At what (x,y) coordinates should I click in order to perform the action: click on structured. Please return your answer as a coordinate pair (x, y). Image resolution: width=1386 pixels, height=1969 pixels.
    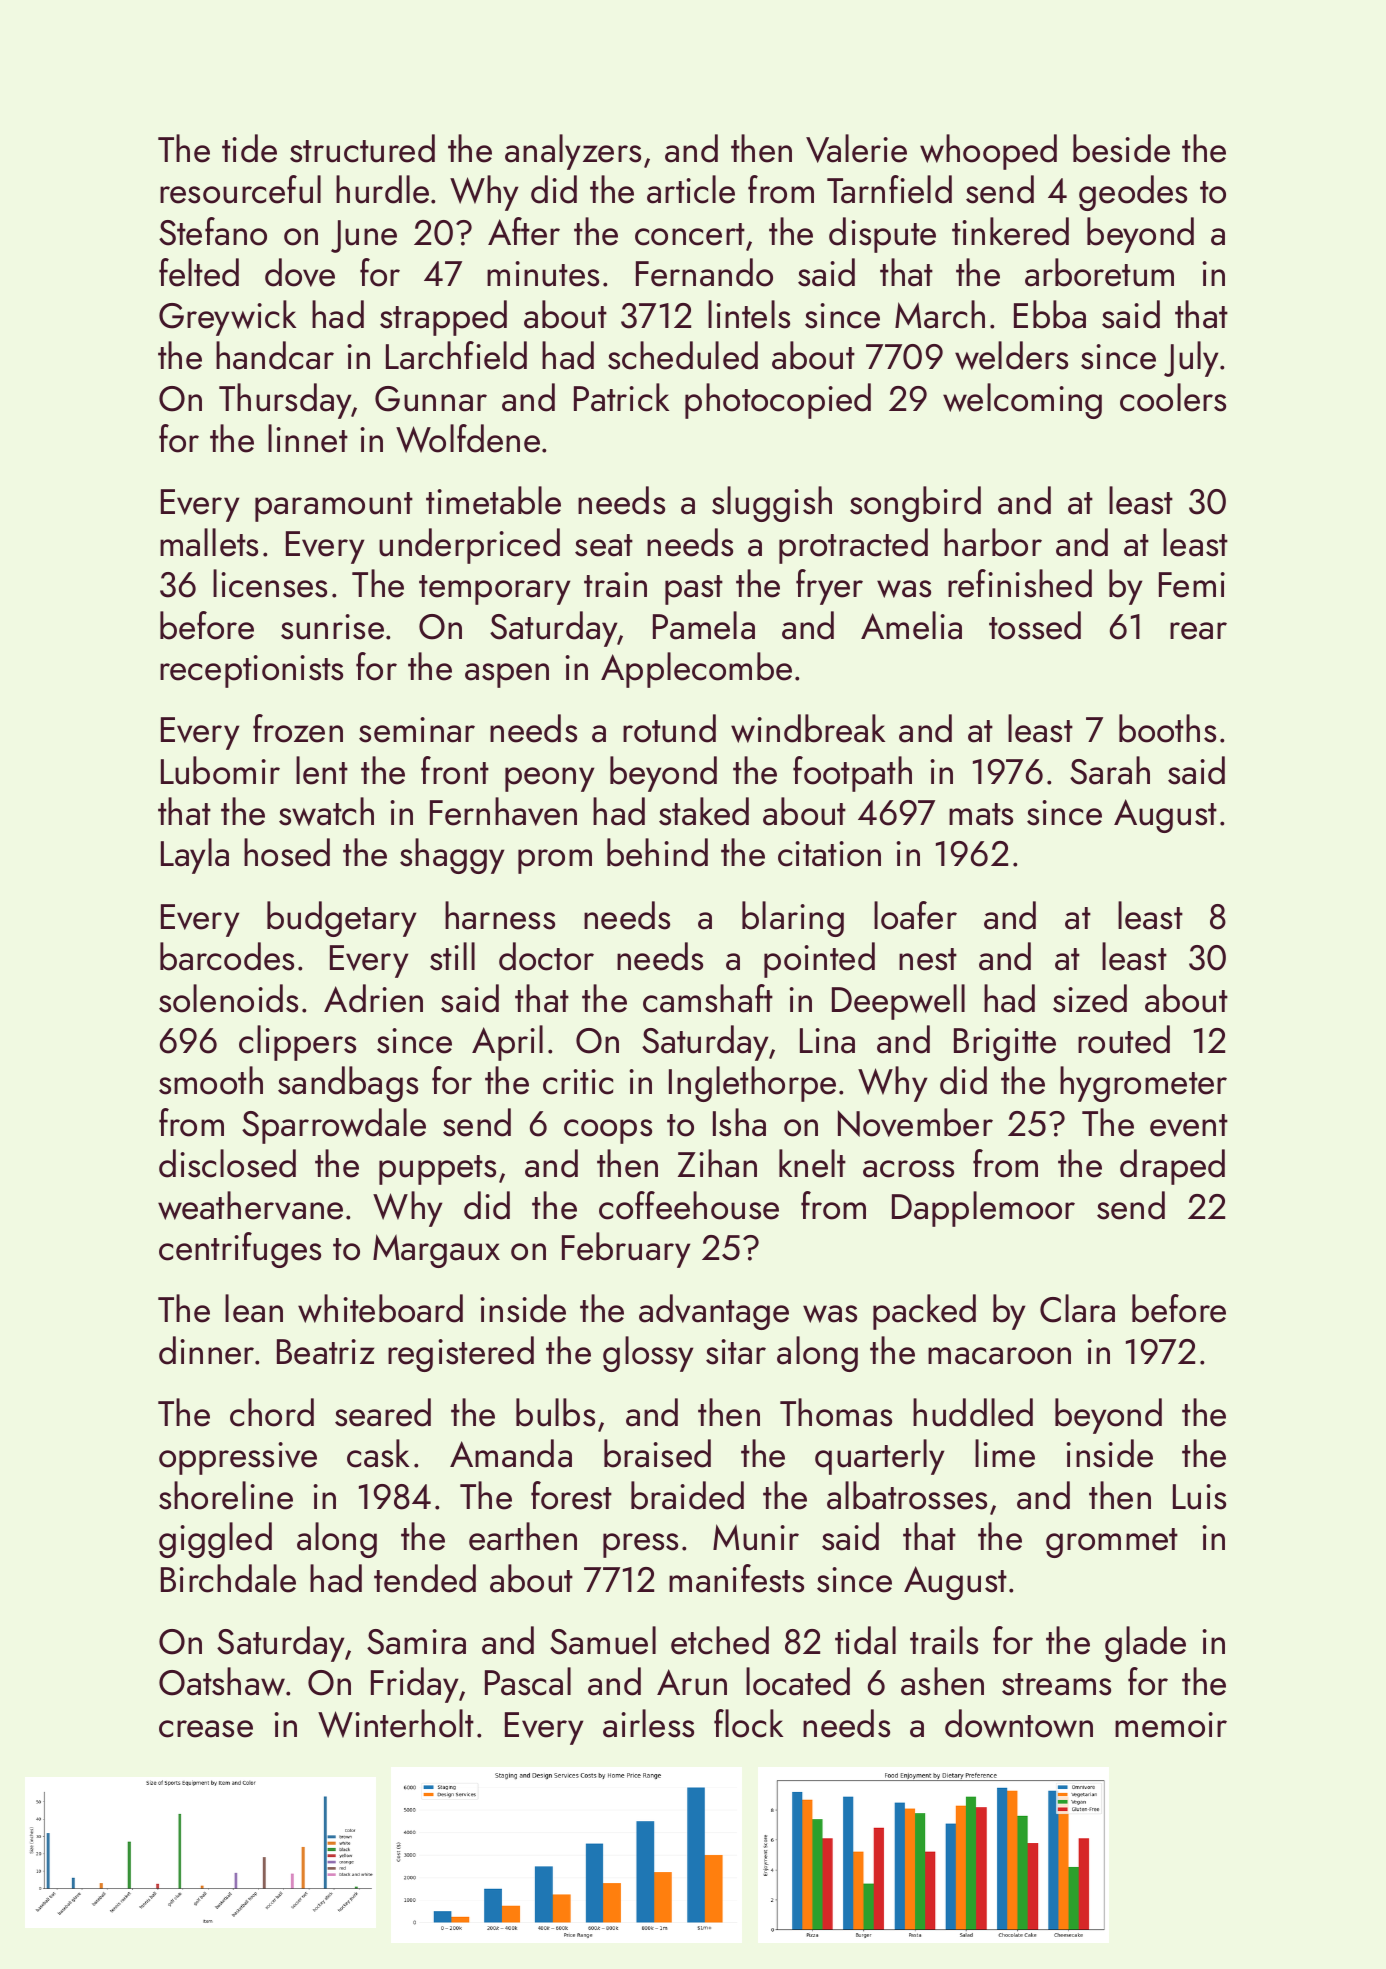
    Looking at the image, I should click on (362, 148).
